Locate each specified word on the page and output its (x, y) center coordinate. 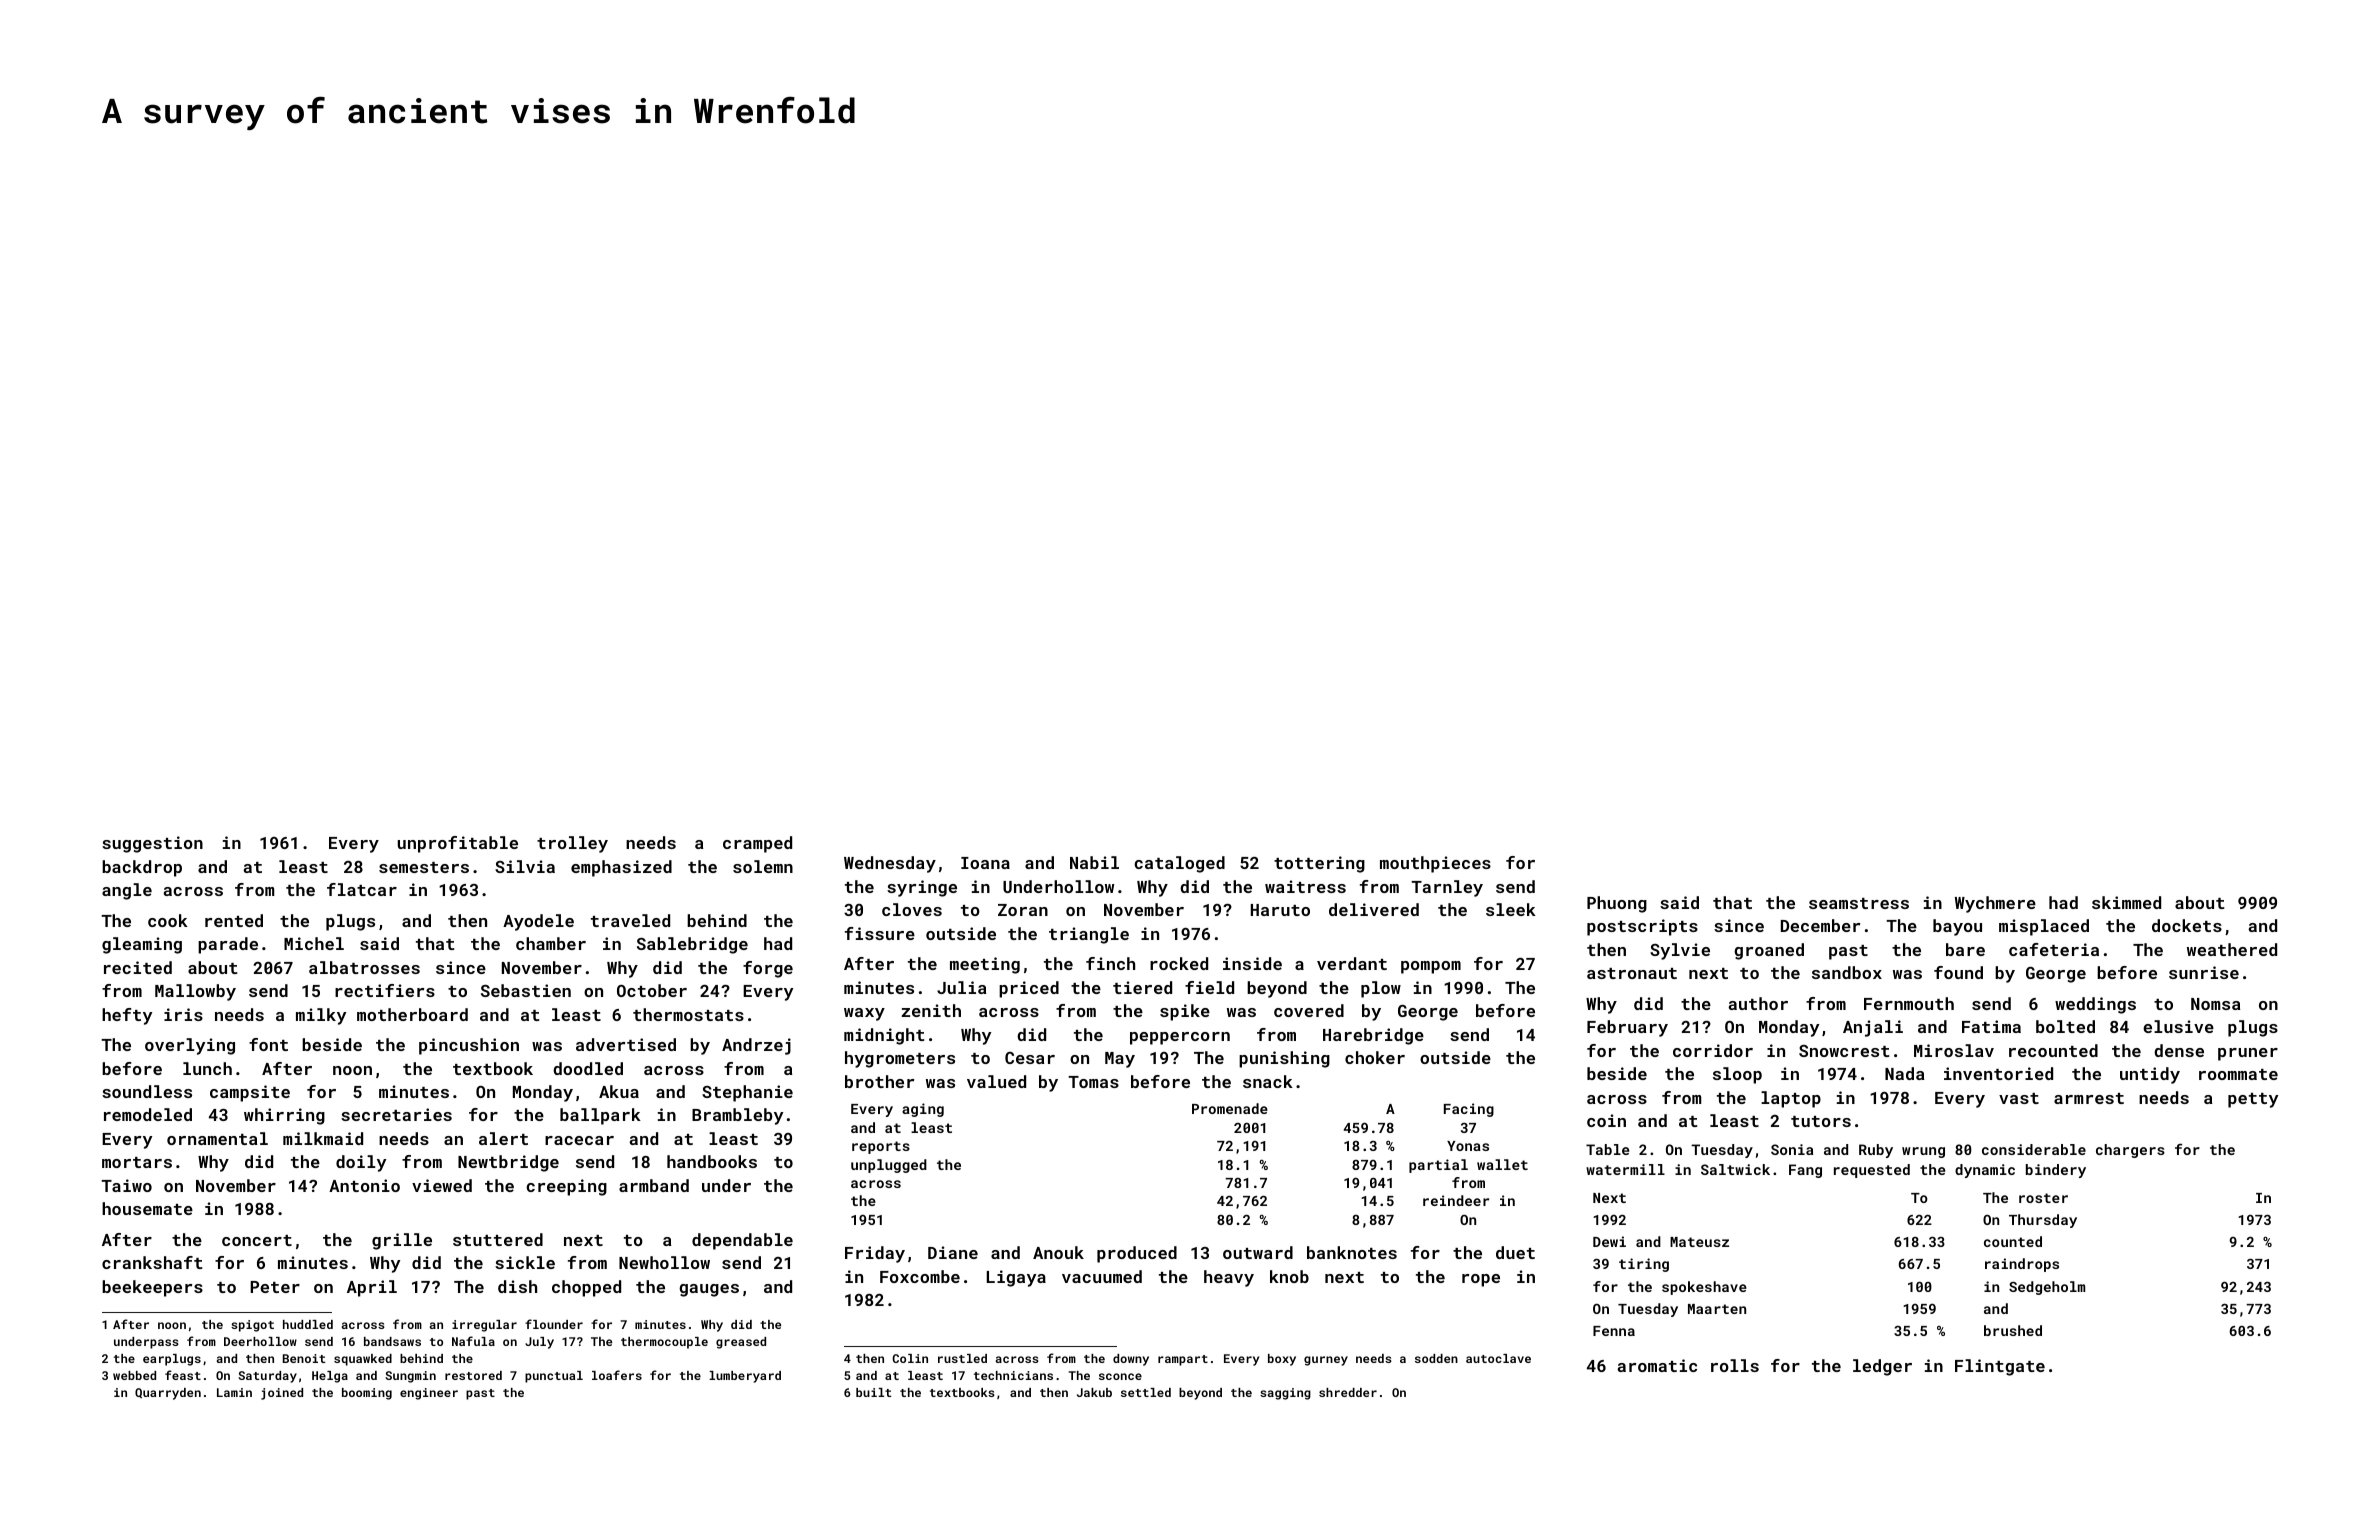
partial (1438, 1166)
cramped (757, 844)
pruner (2248, 1054)
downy (1131, 1360)
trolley (572, 844)
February (1627, 1028)
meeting (985, 965)
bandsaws (392, 1341)
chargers (2130, 1151)
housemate (147, 1208)
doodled (588, 1068)
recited (138, 967)
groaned (1769, 951)
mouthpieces (1435, 864)
